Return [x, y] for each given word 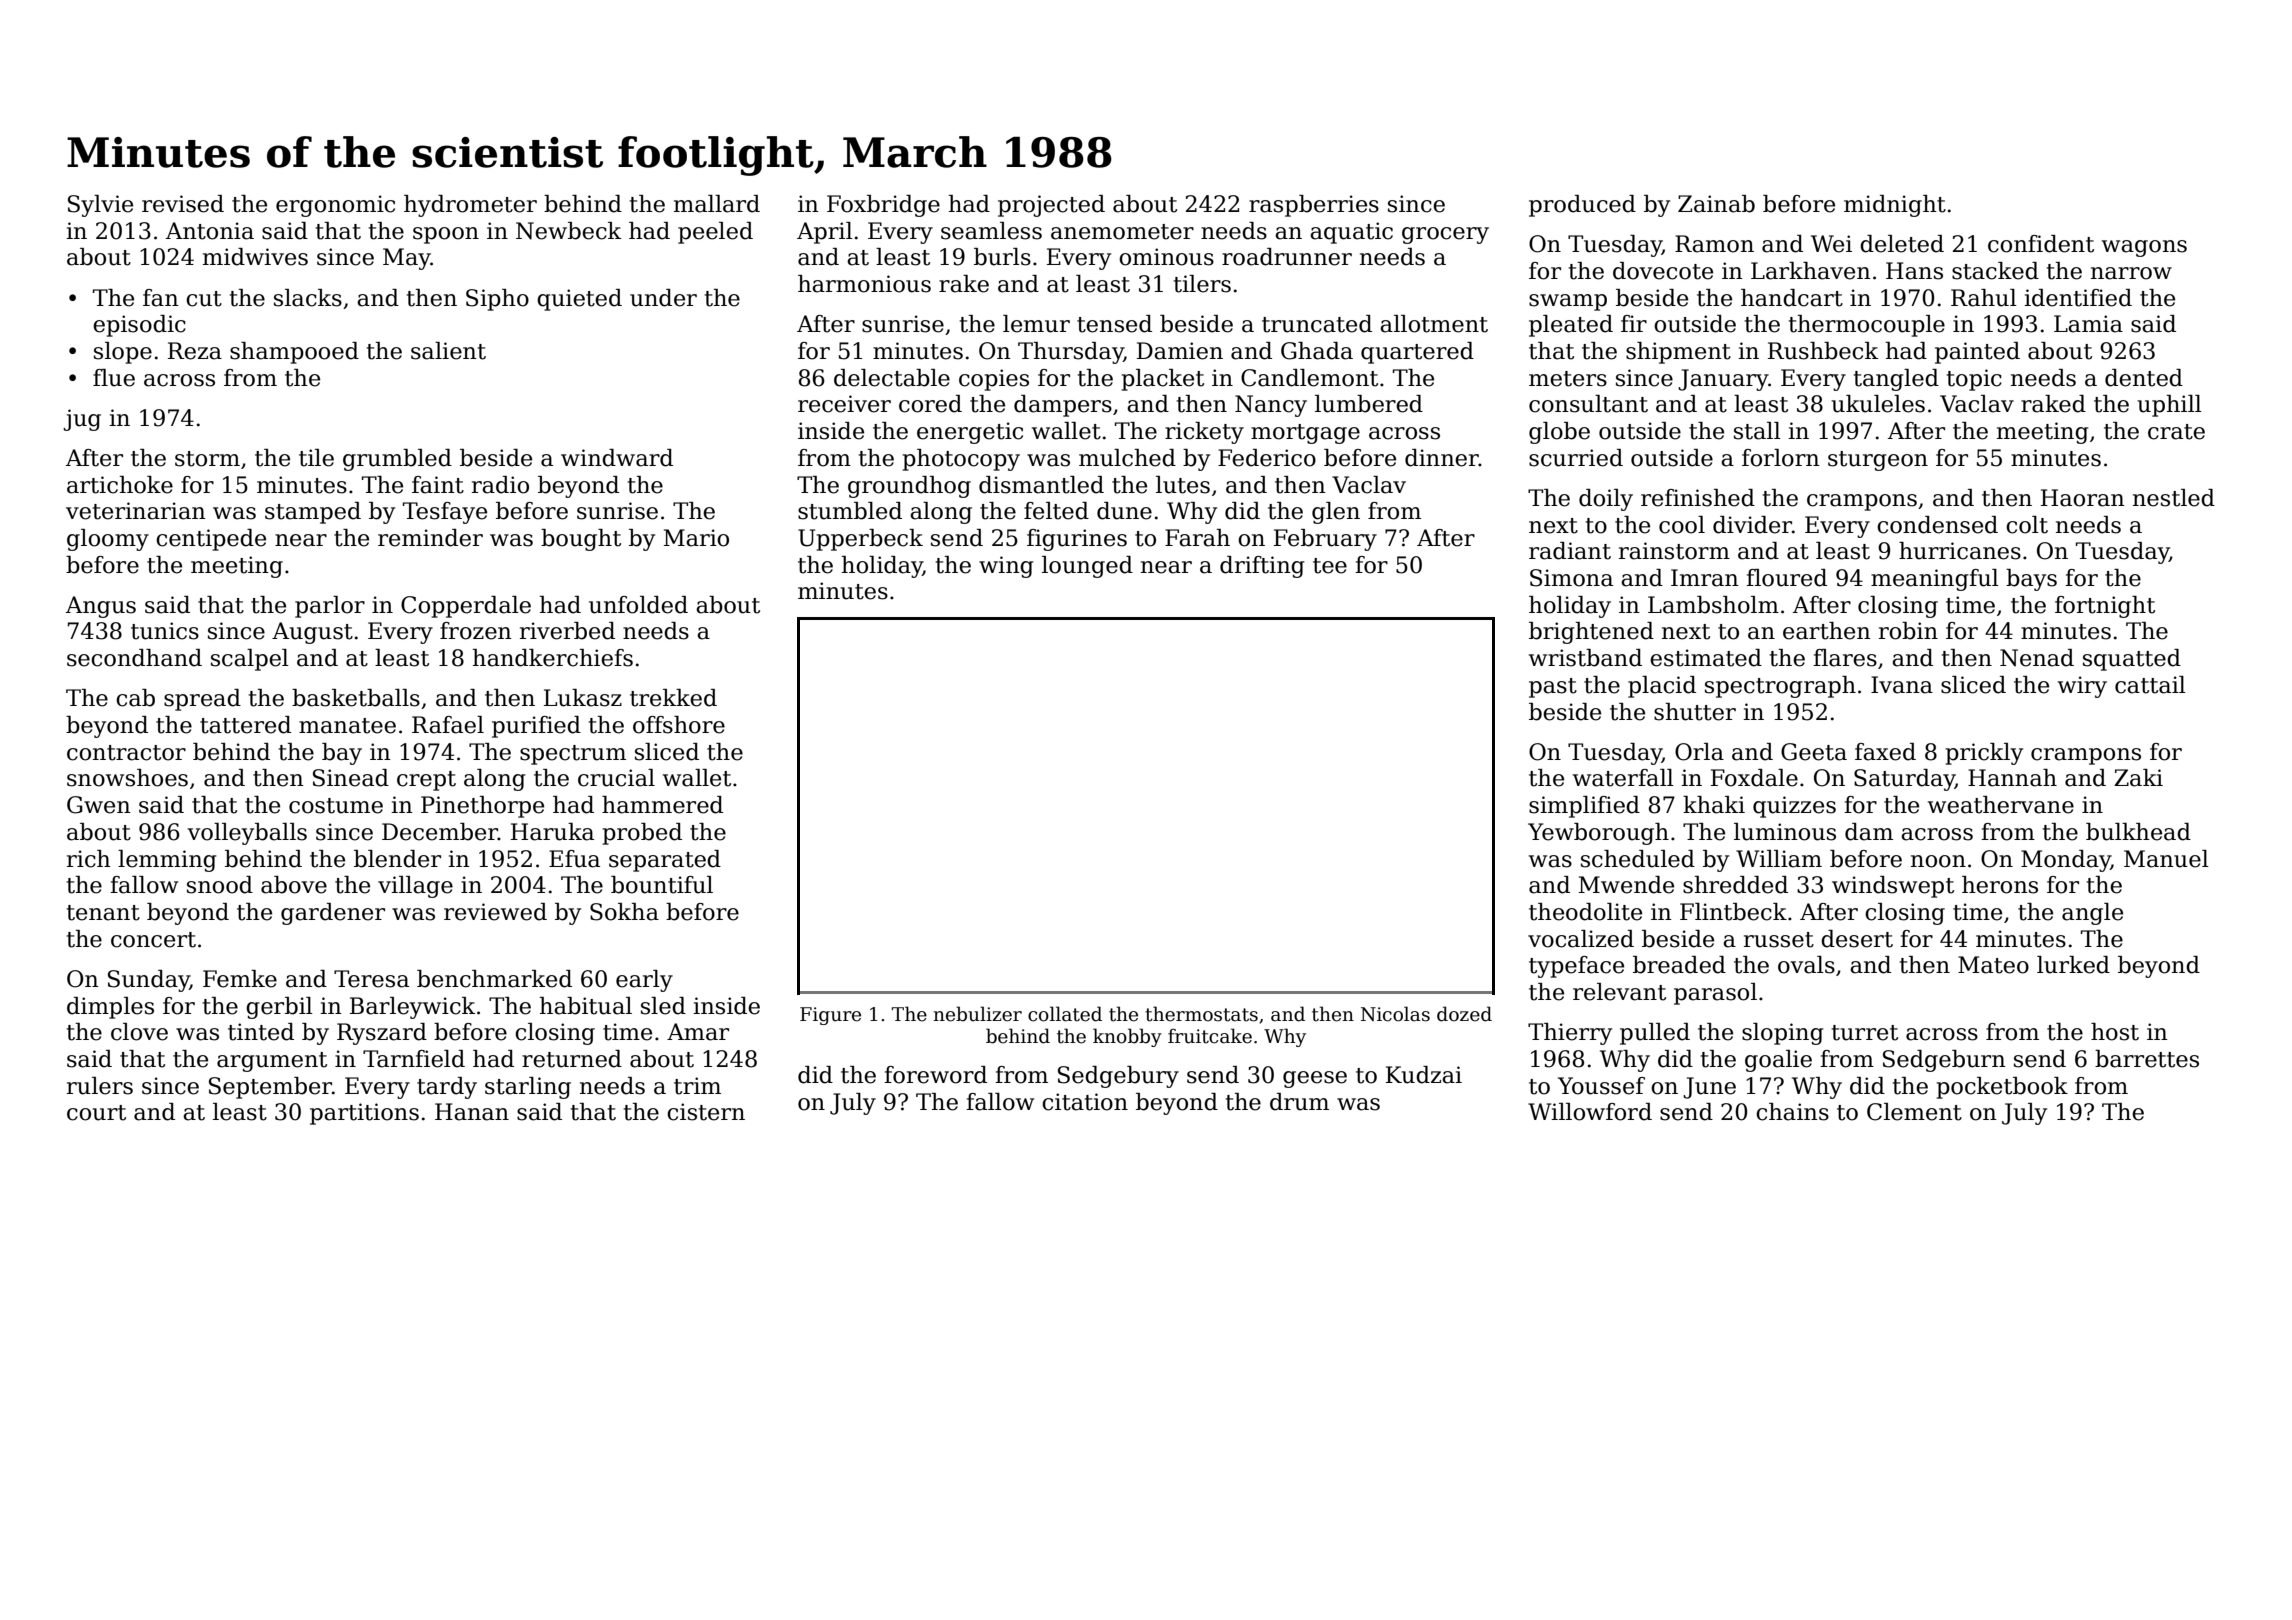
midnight [1895, 206]
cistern [706, 1112]
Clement [1914, 1112]
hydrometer [470, 206]
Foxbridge [883, 206]
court [96, 1113]
